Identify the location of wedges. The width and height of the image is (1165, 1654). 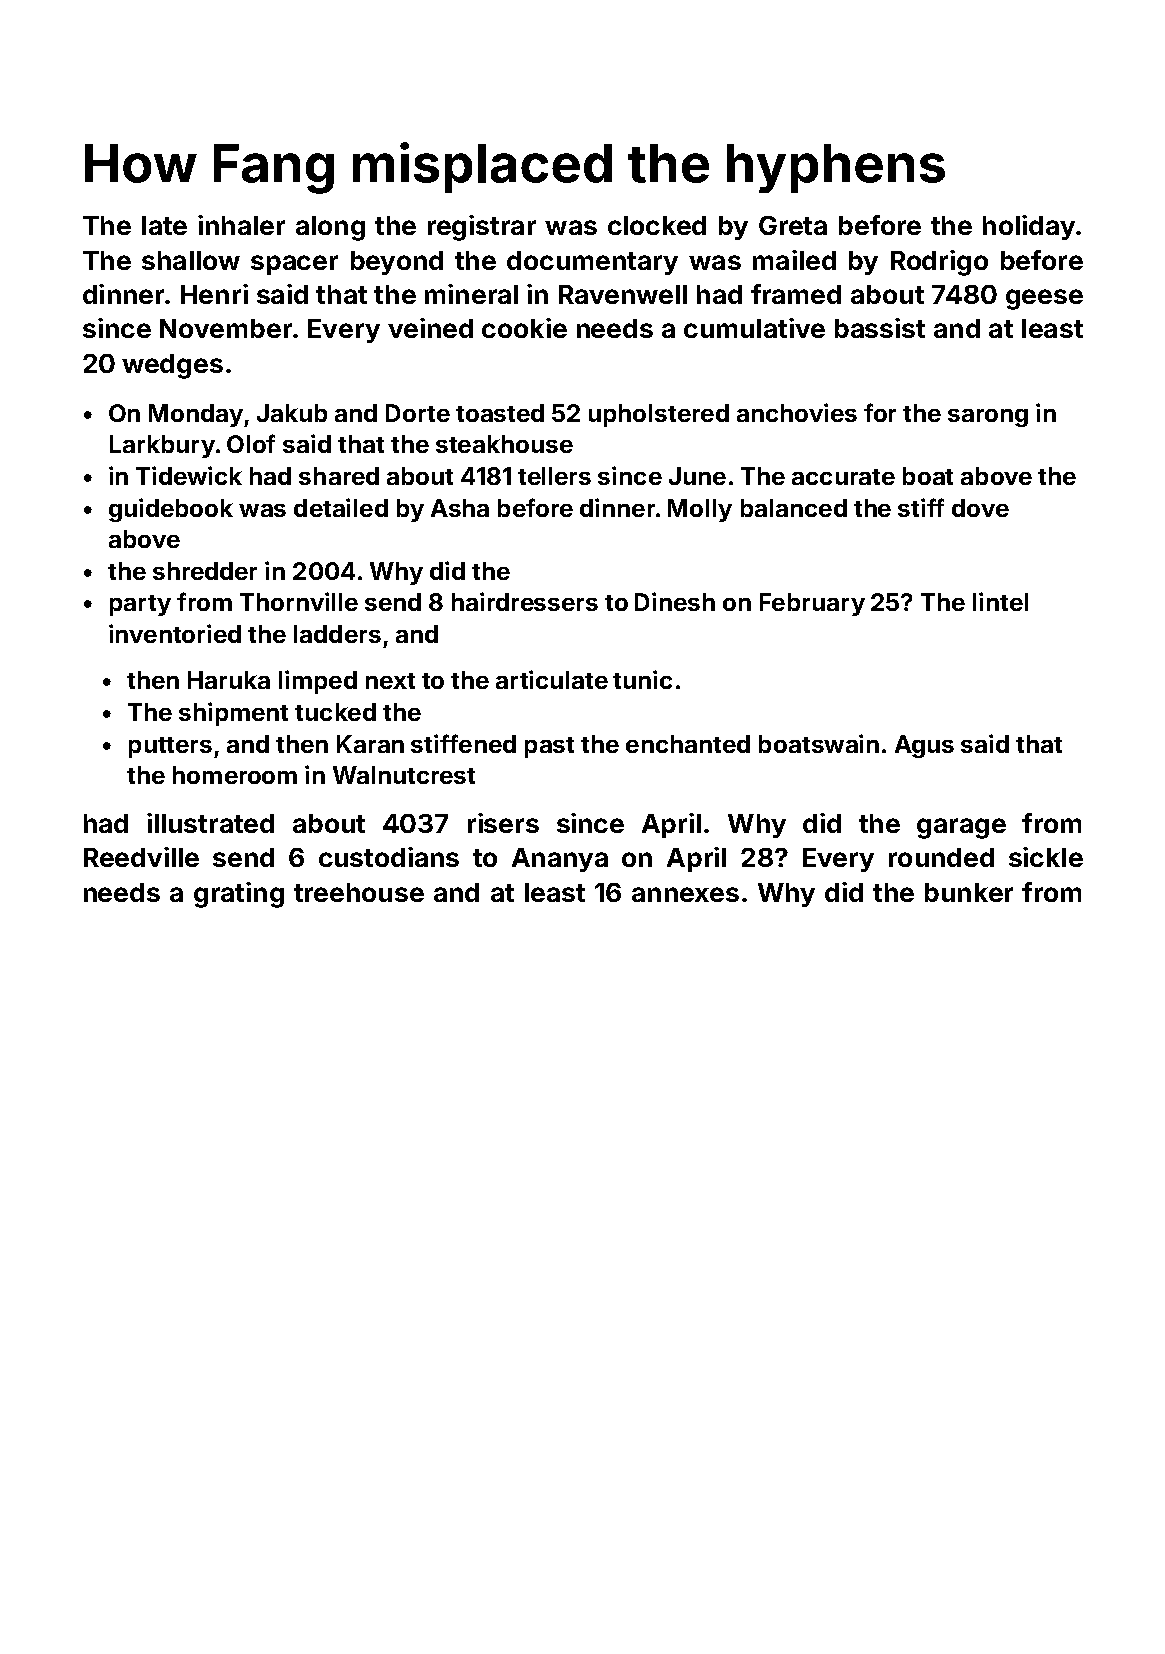
(172, 366).
